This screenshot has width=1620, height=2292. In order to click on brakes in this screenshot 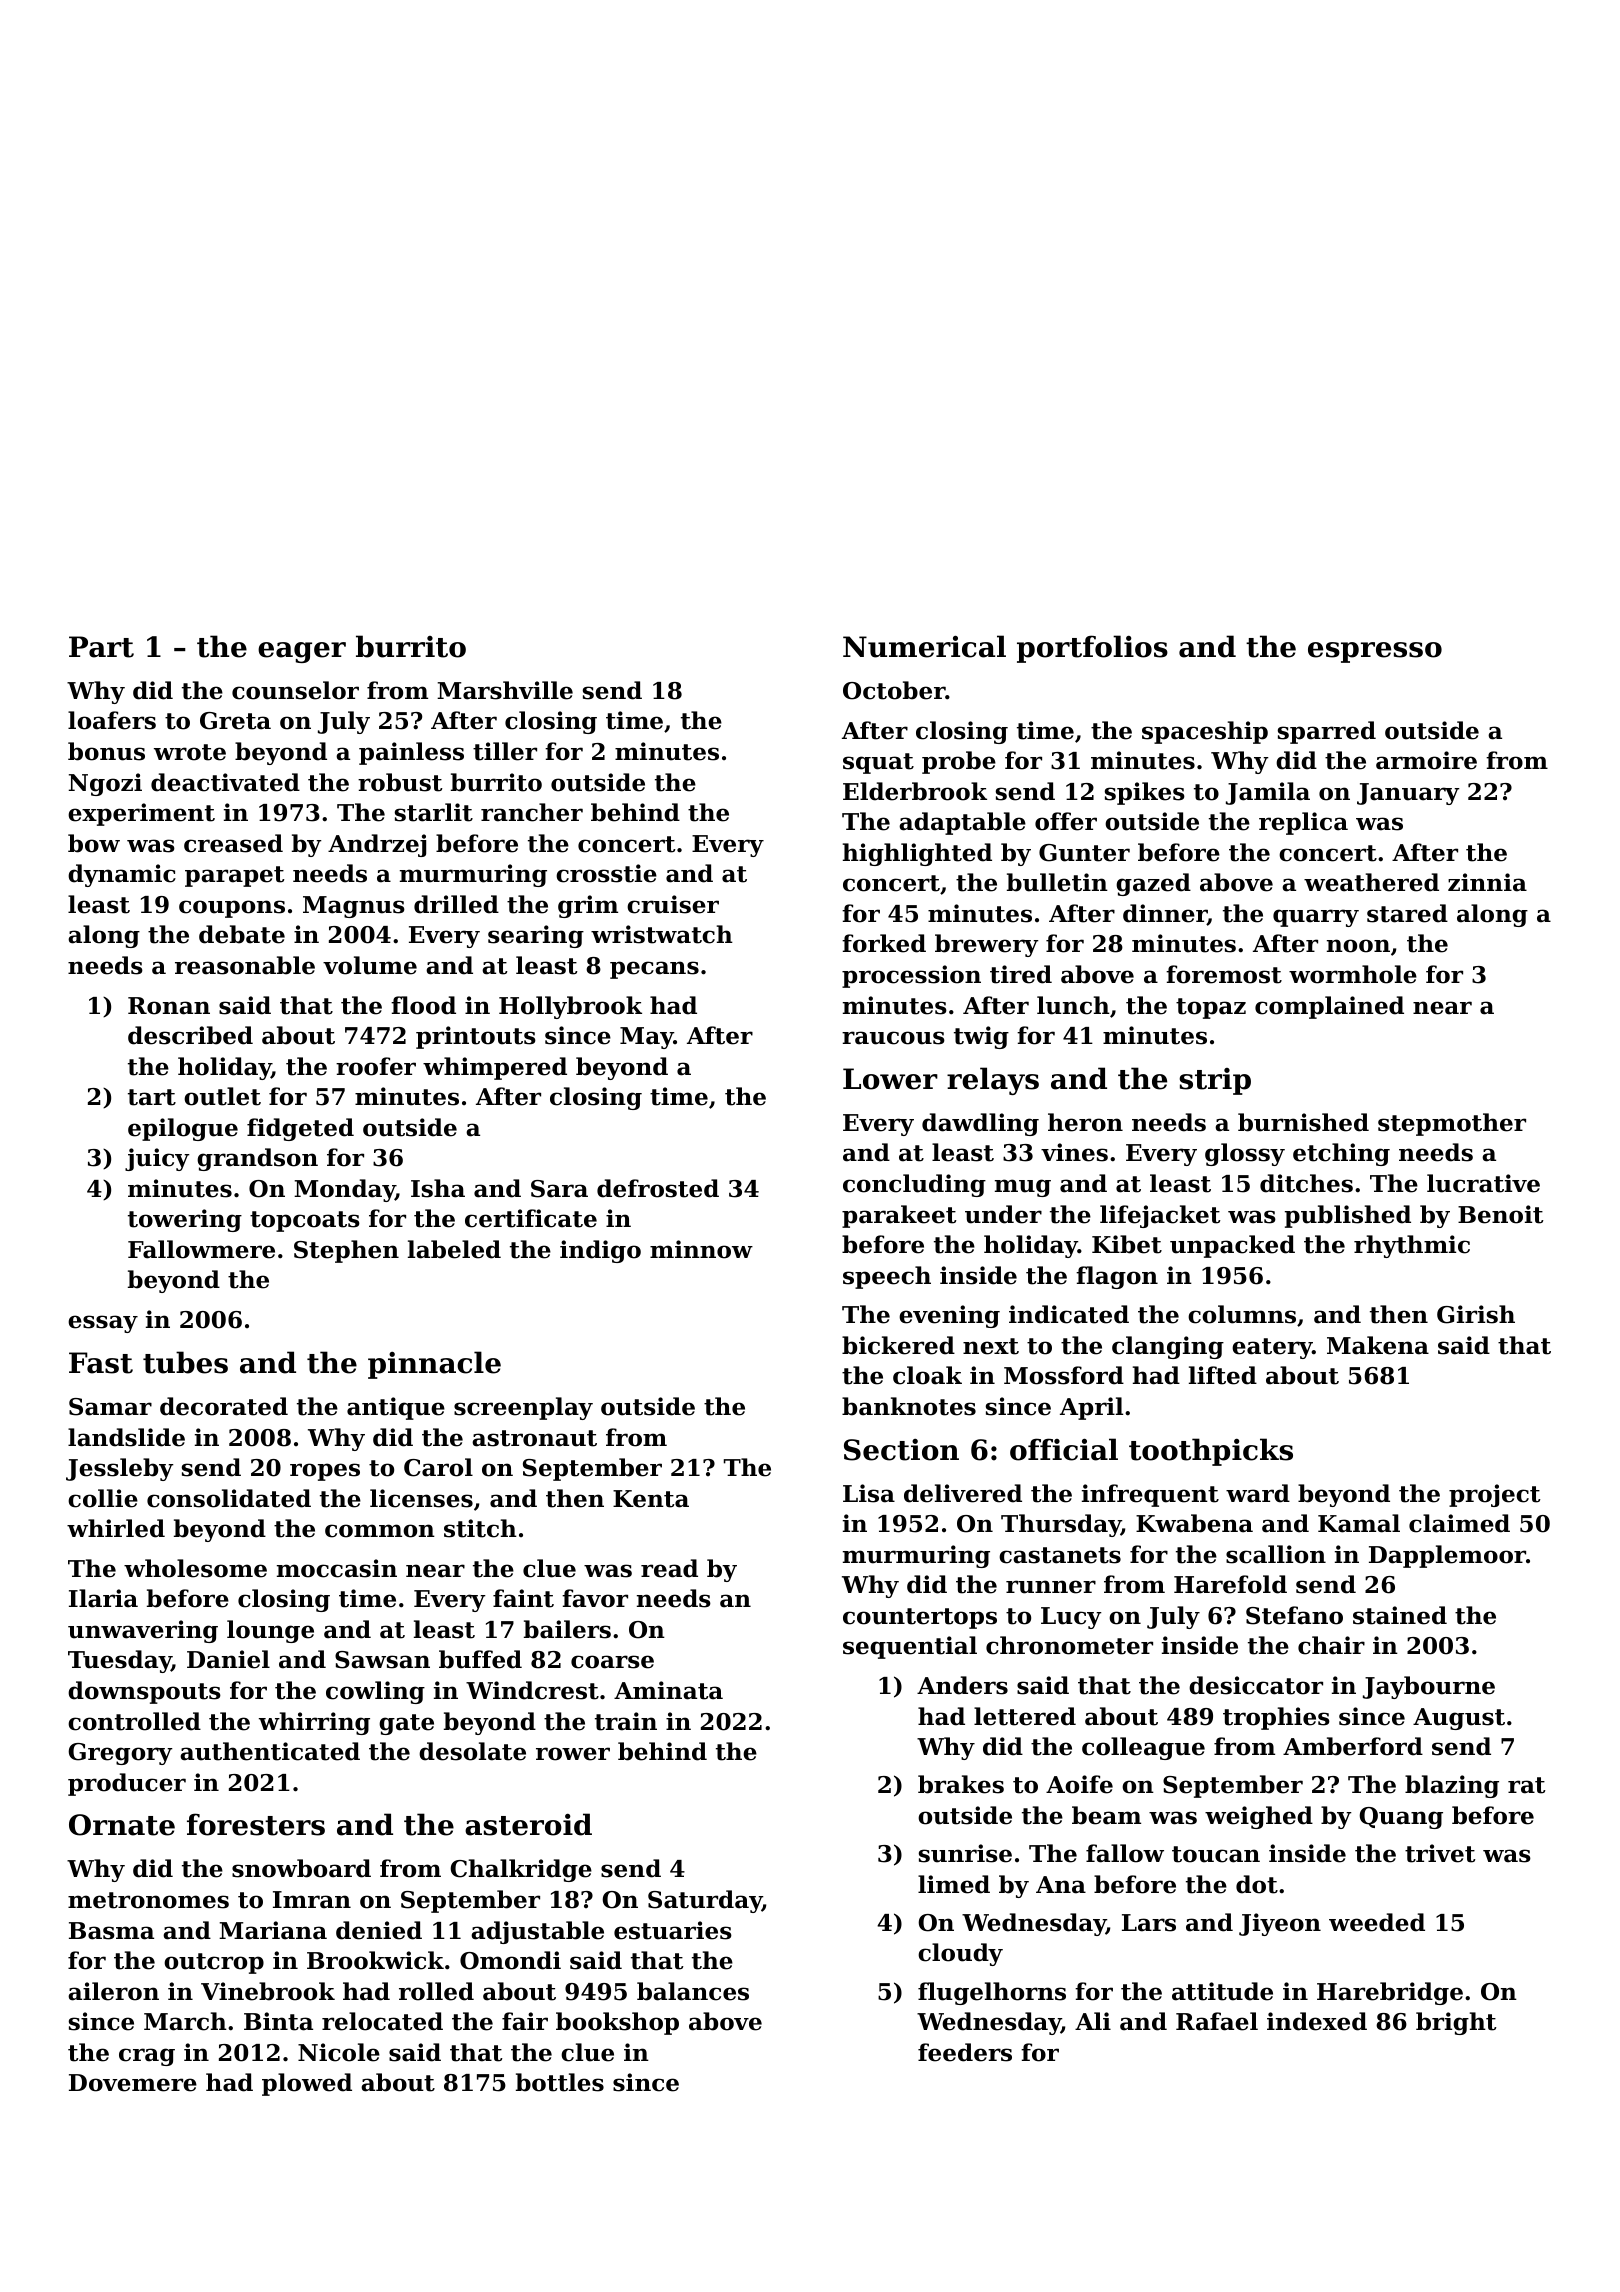, I will do `click(961, 1784)`.
